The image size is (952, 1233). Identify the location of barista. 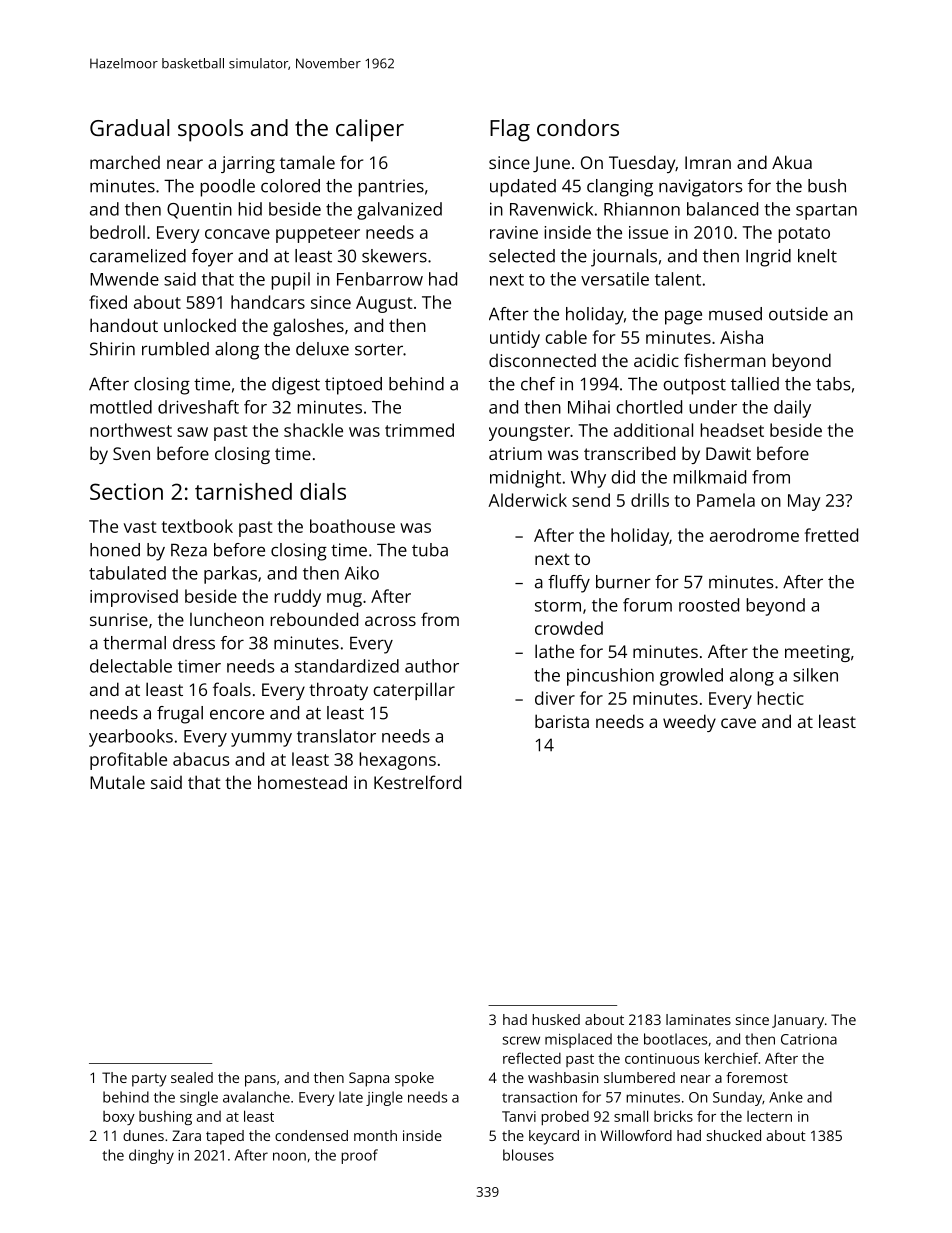
(562, 721).
